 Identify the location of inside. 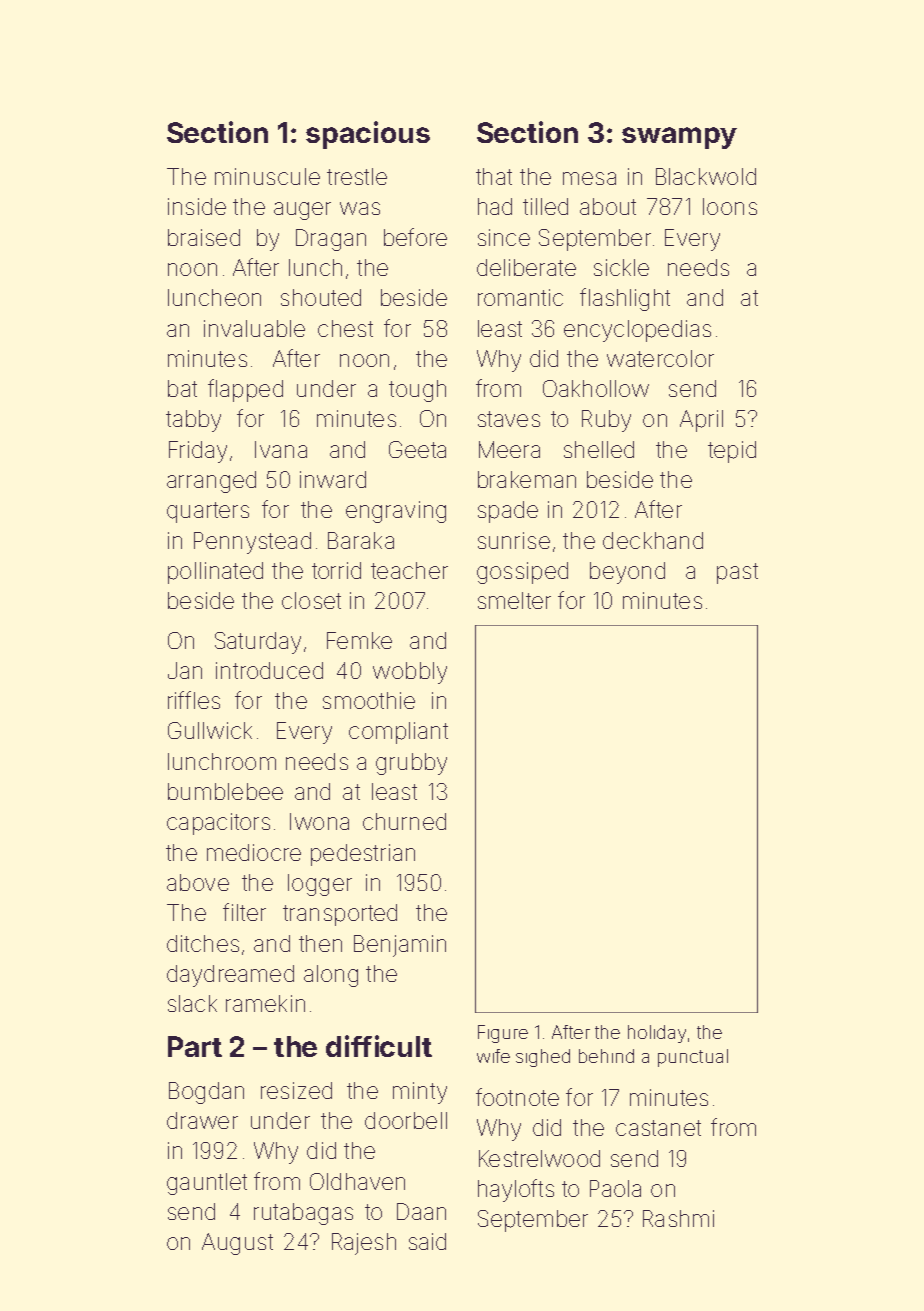
(197, 206).
